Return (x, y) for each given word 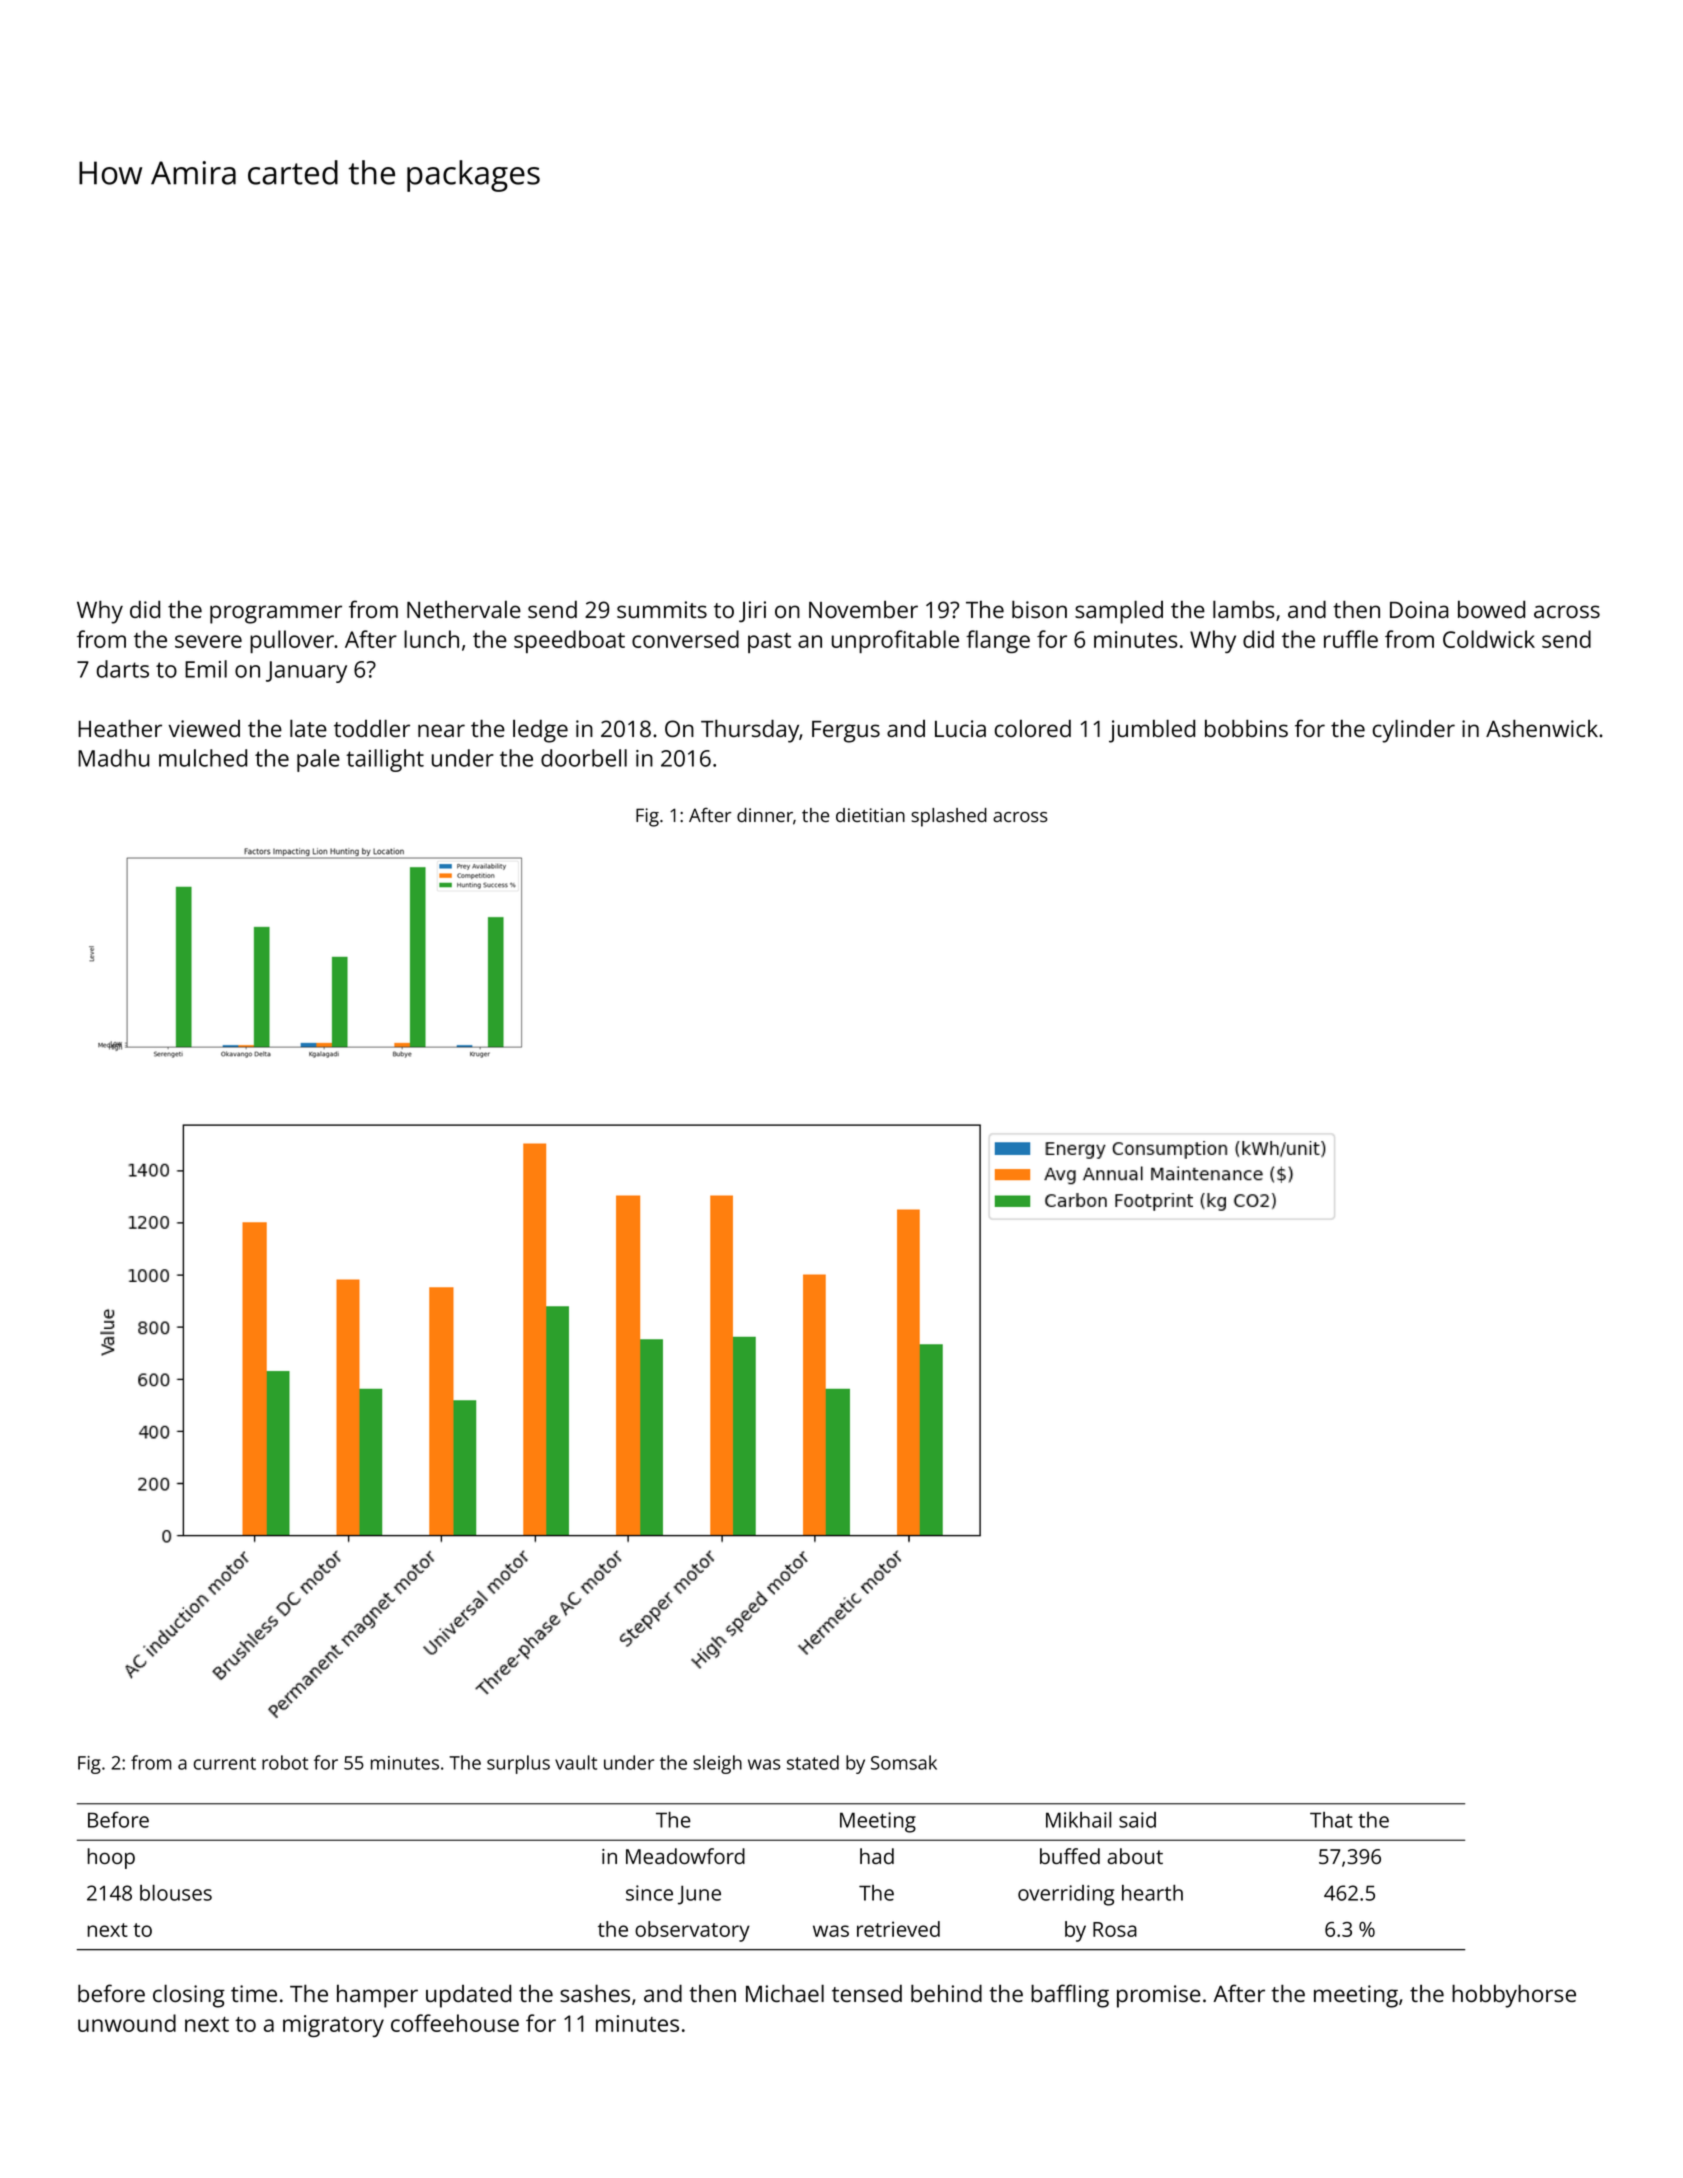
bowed (1491, 609)
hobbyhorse (1514, 1996)
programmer (276, 614)
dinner (765, 815)
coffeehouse (455, 2023)
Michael (785, 1993)
